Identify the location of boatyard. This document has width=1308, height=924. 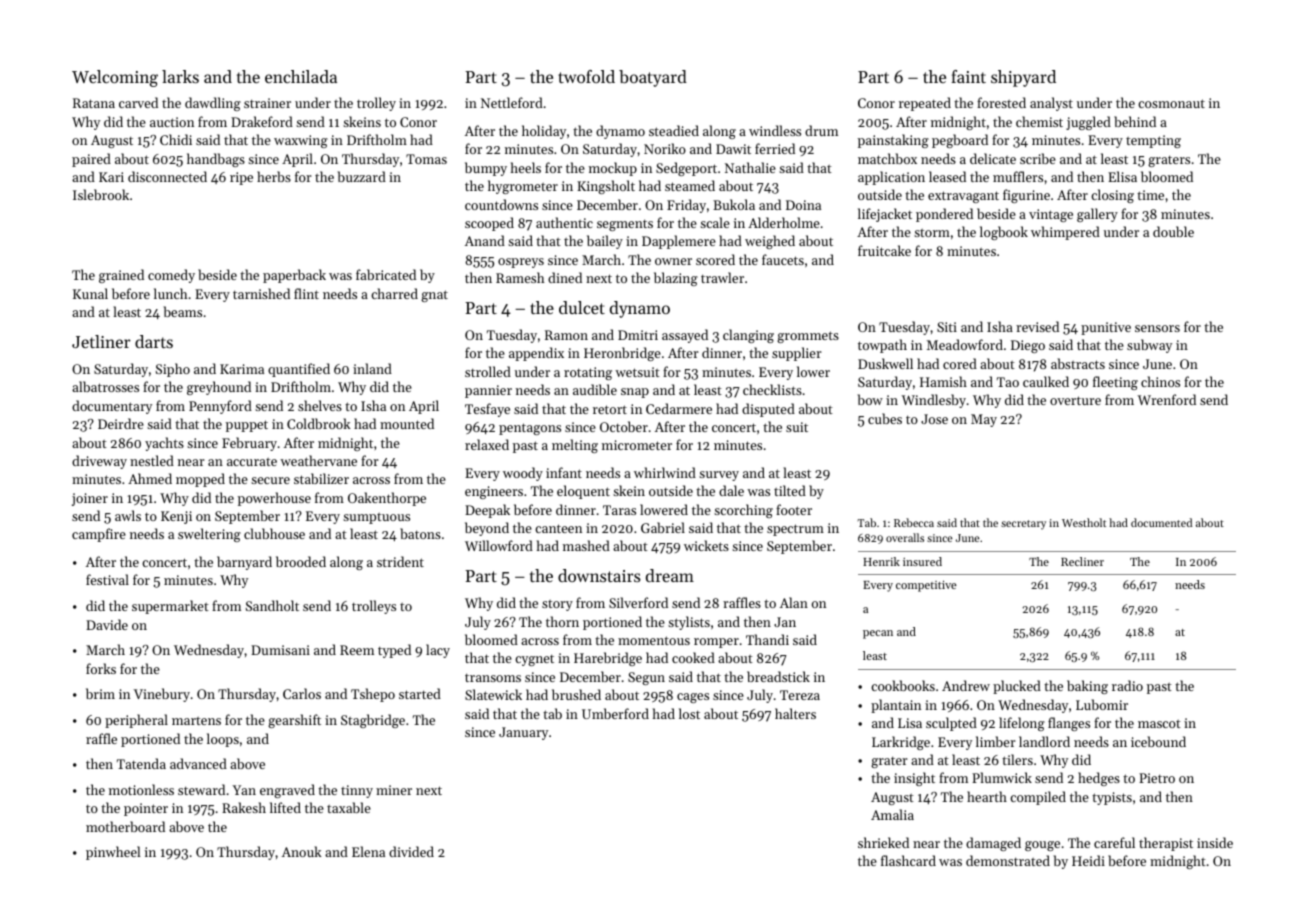
(653, 78).
